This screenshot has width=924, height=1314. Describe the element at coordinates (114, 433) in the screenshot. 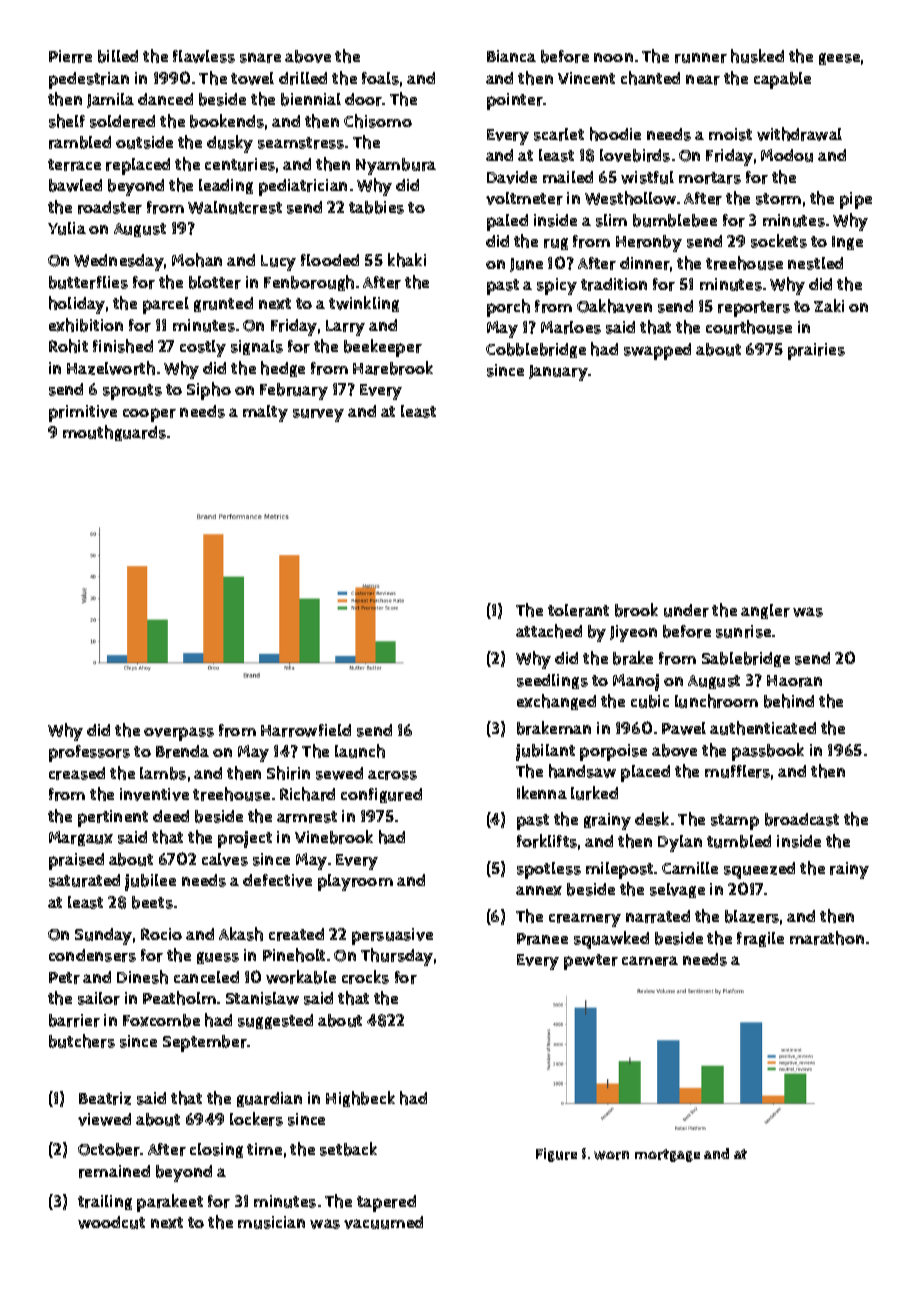

I see `mouthguards` at that location.
